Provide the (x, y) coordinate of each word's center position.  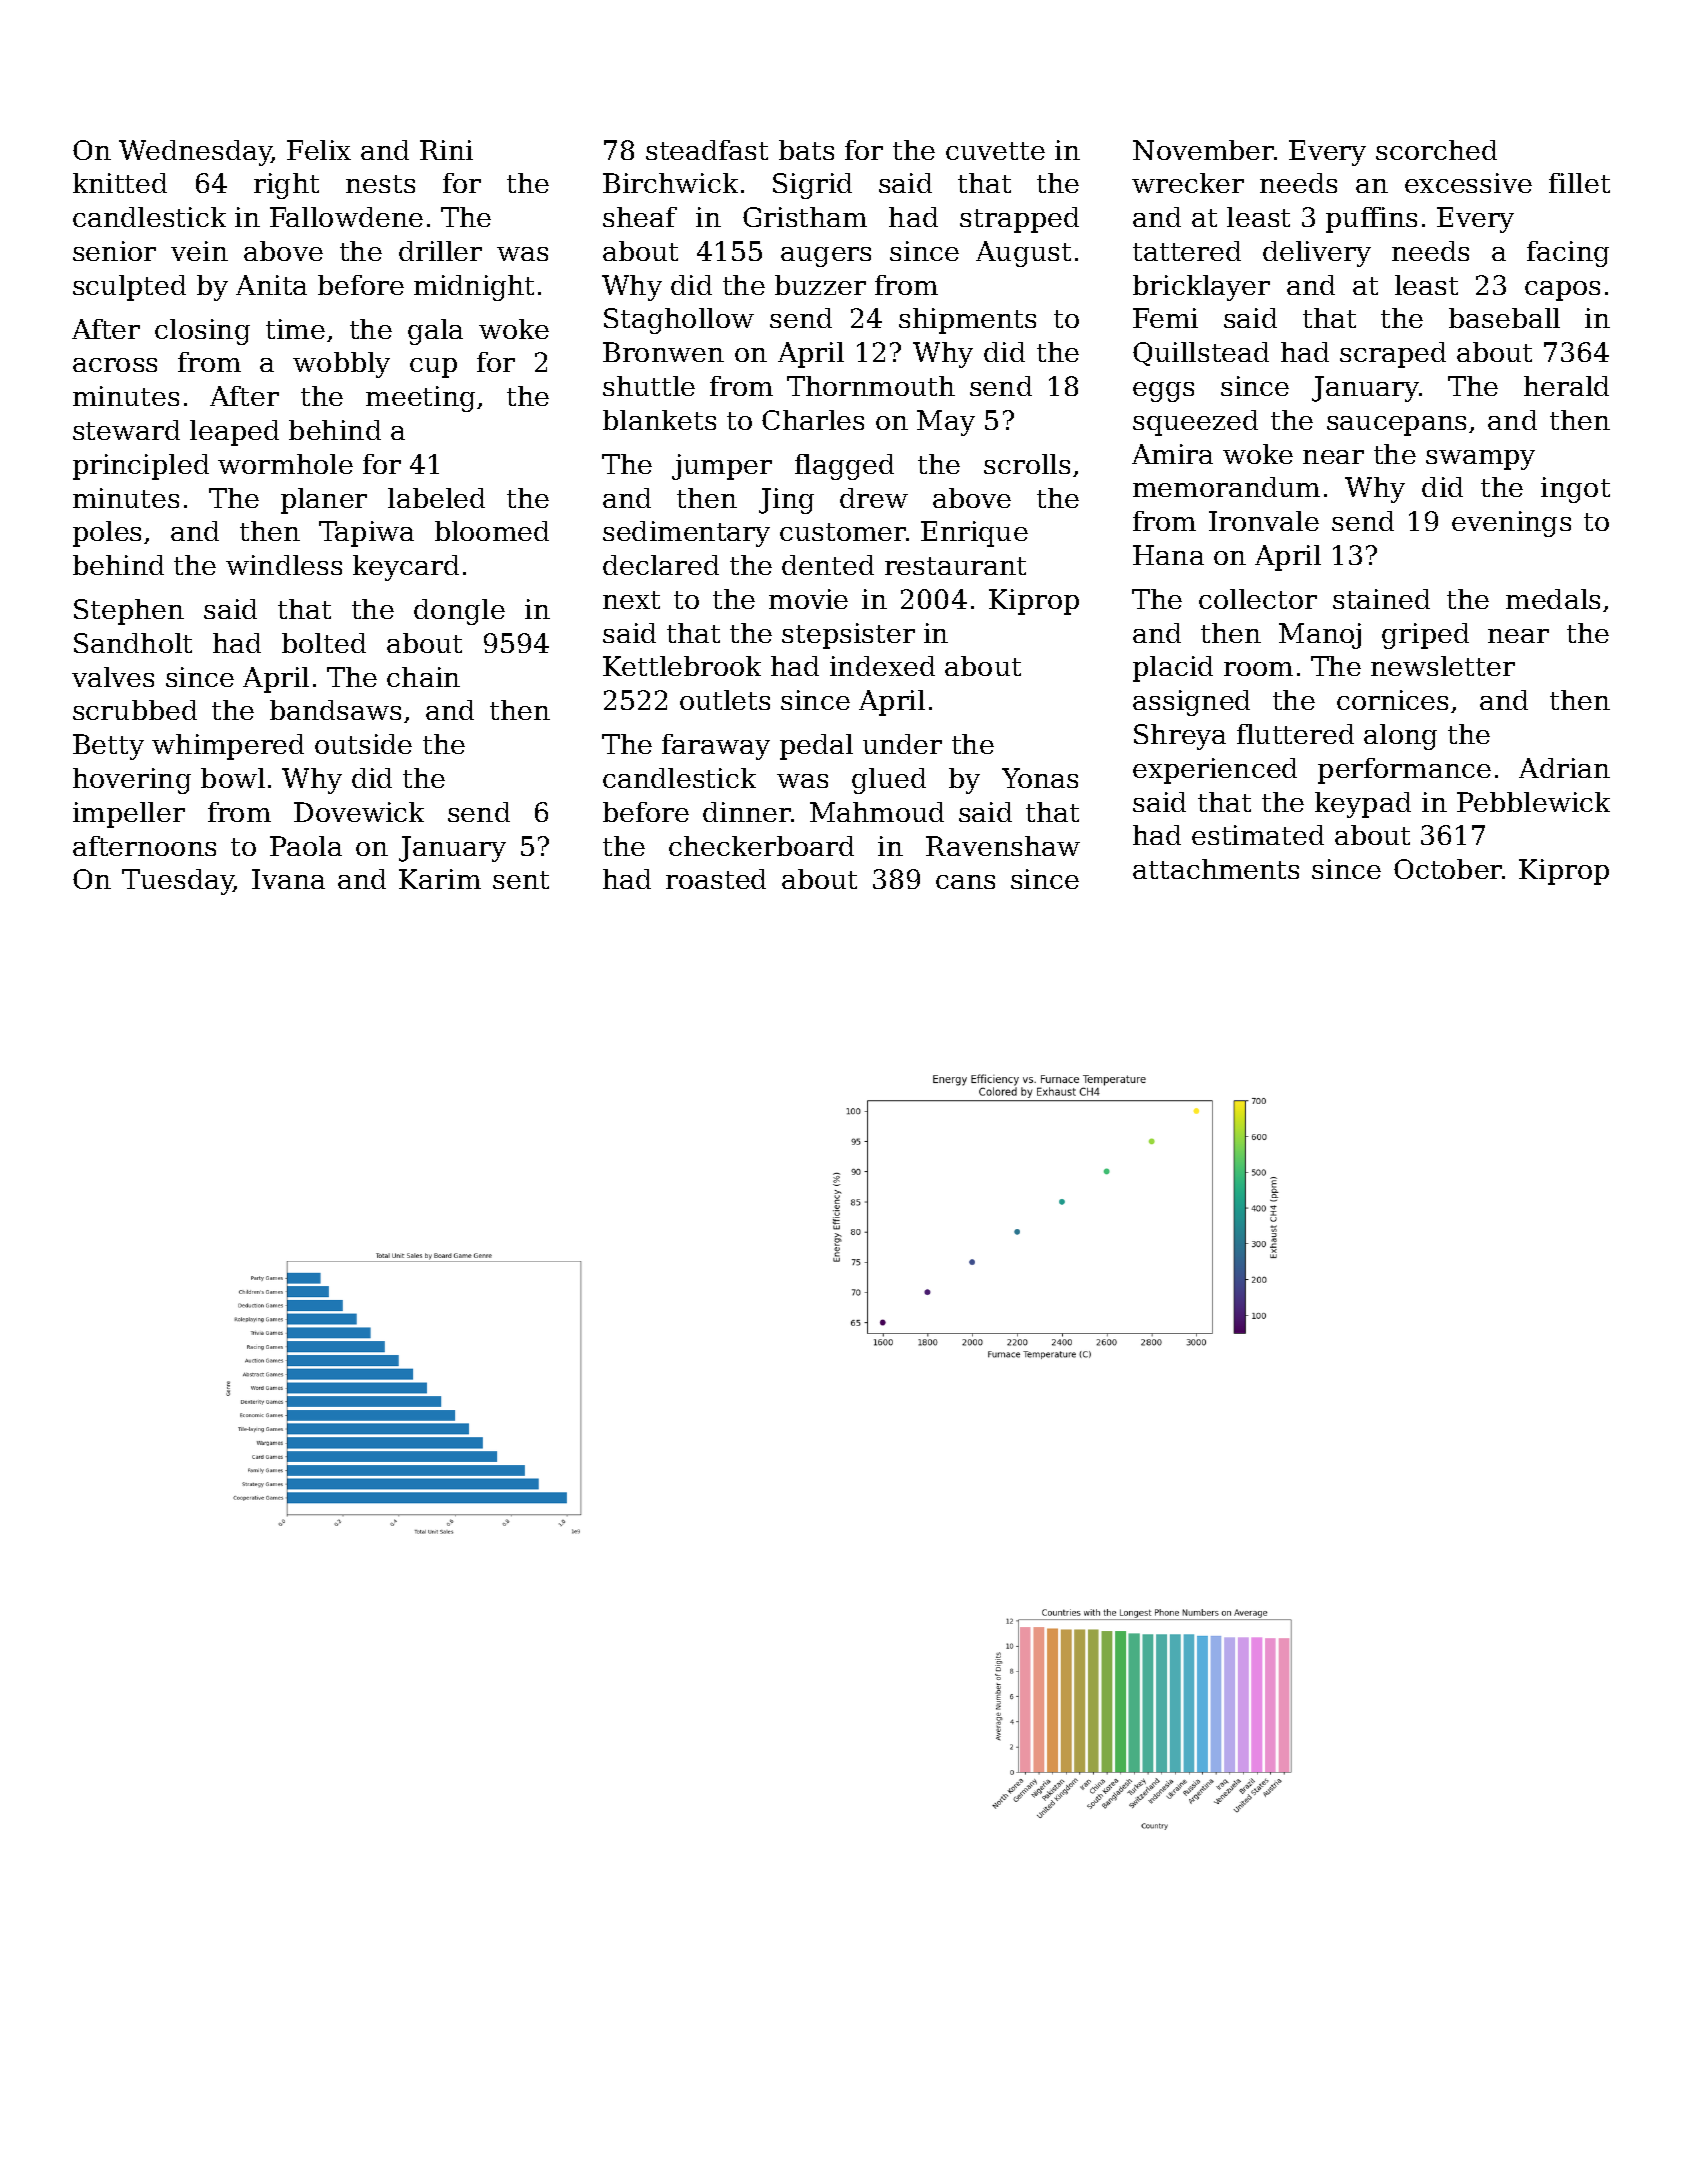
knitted (120, 183)
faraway (716, 747)
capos (1562, 291)
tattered (1187, 251)
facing (1568, 254)
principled (141, 467)
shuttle (649, 386)
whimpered (228, 747)
